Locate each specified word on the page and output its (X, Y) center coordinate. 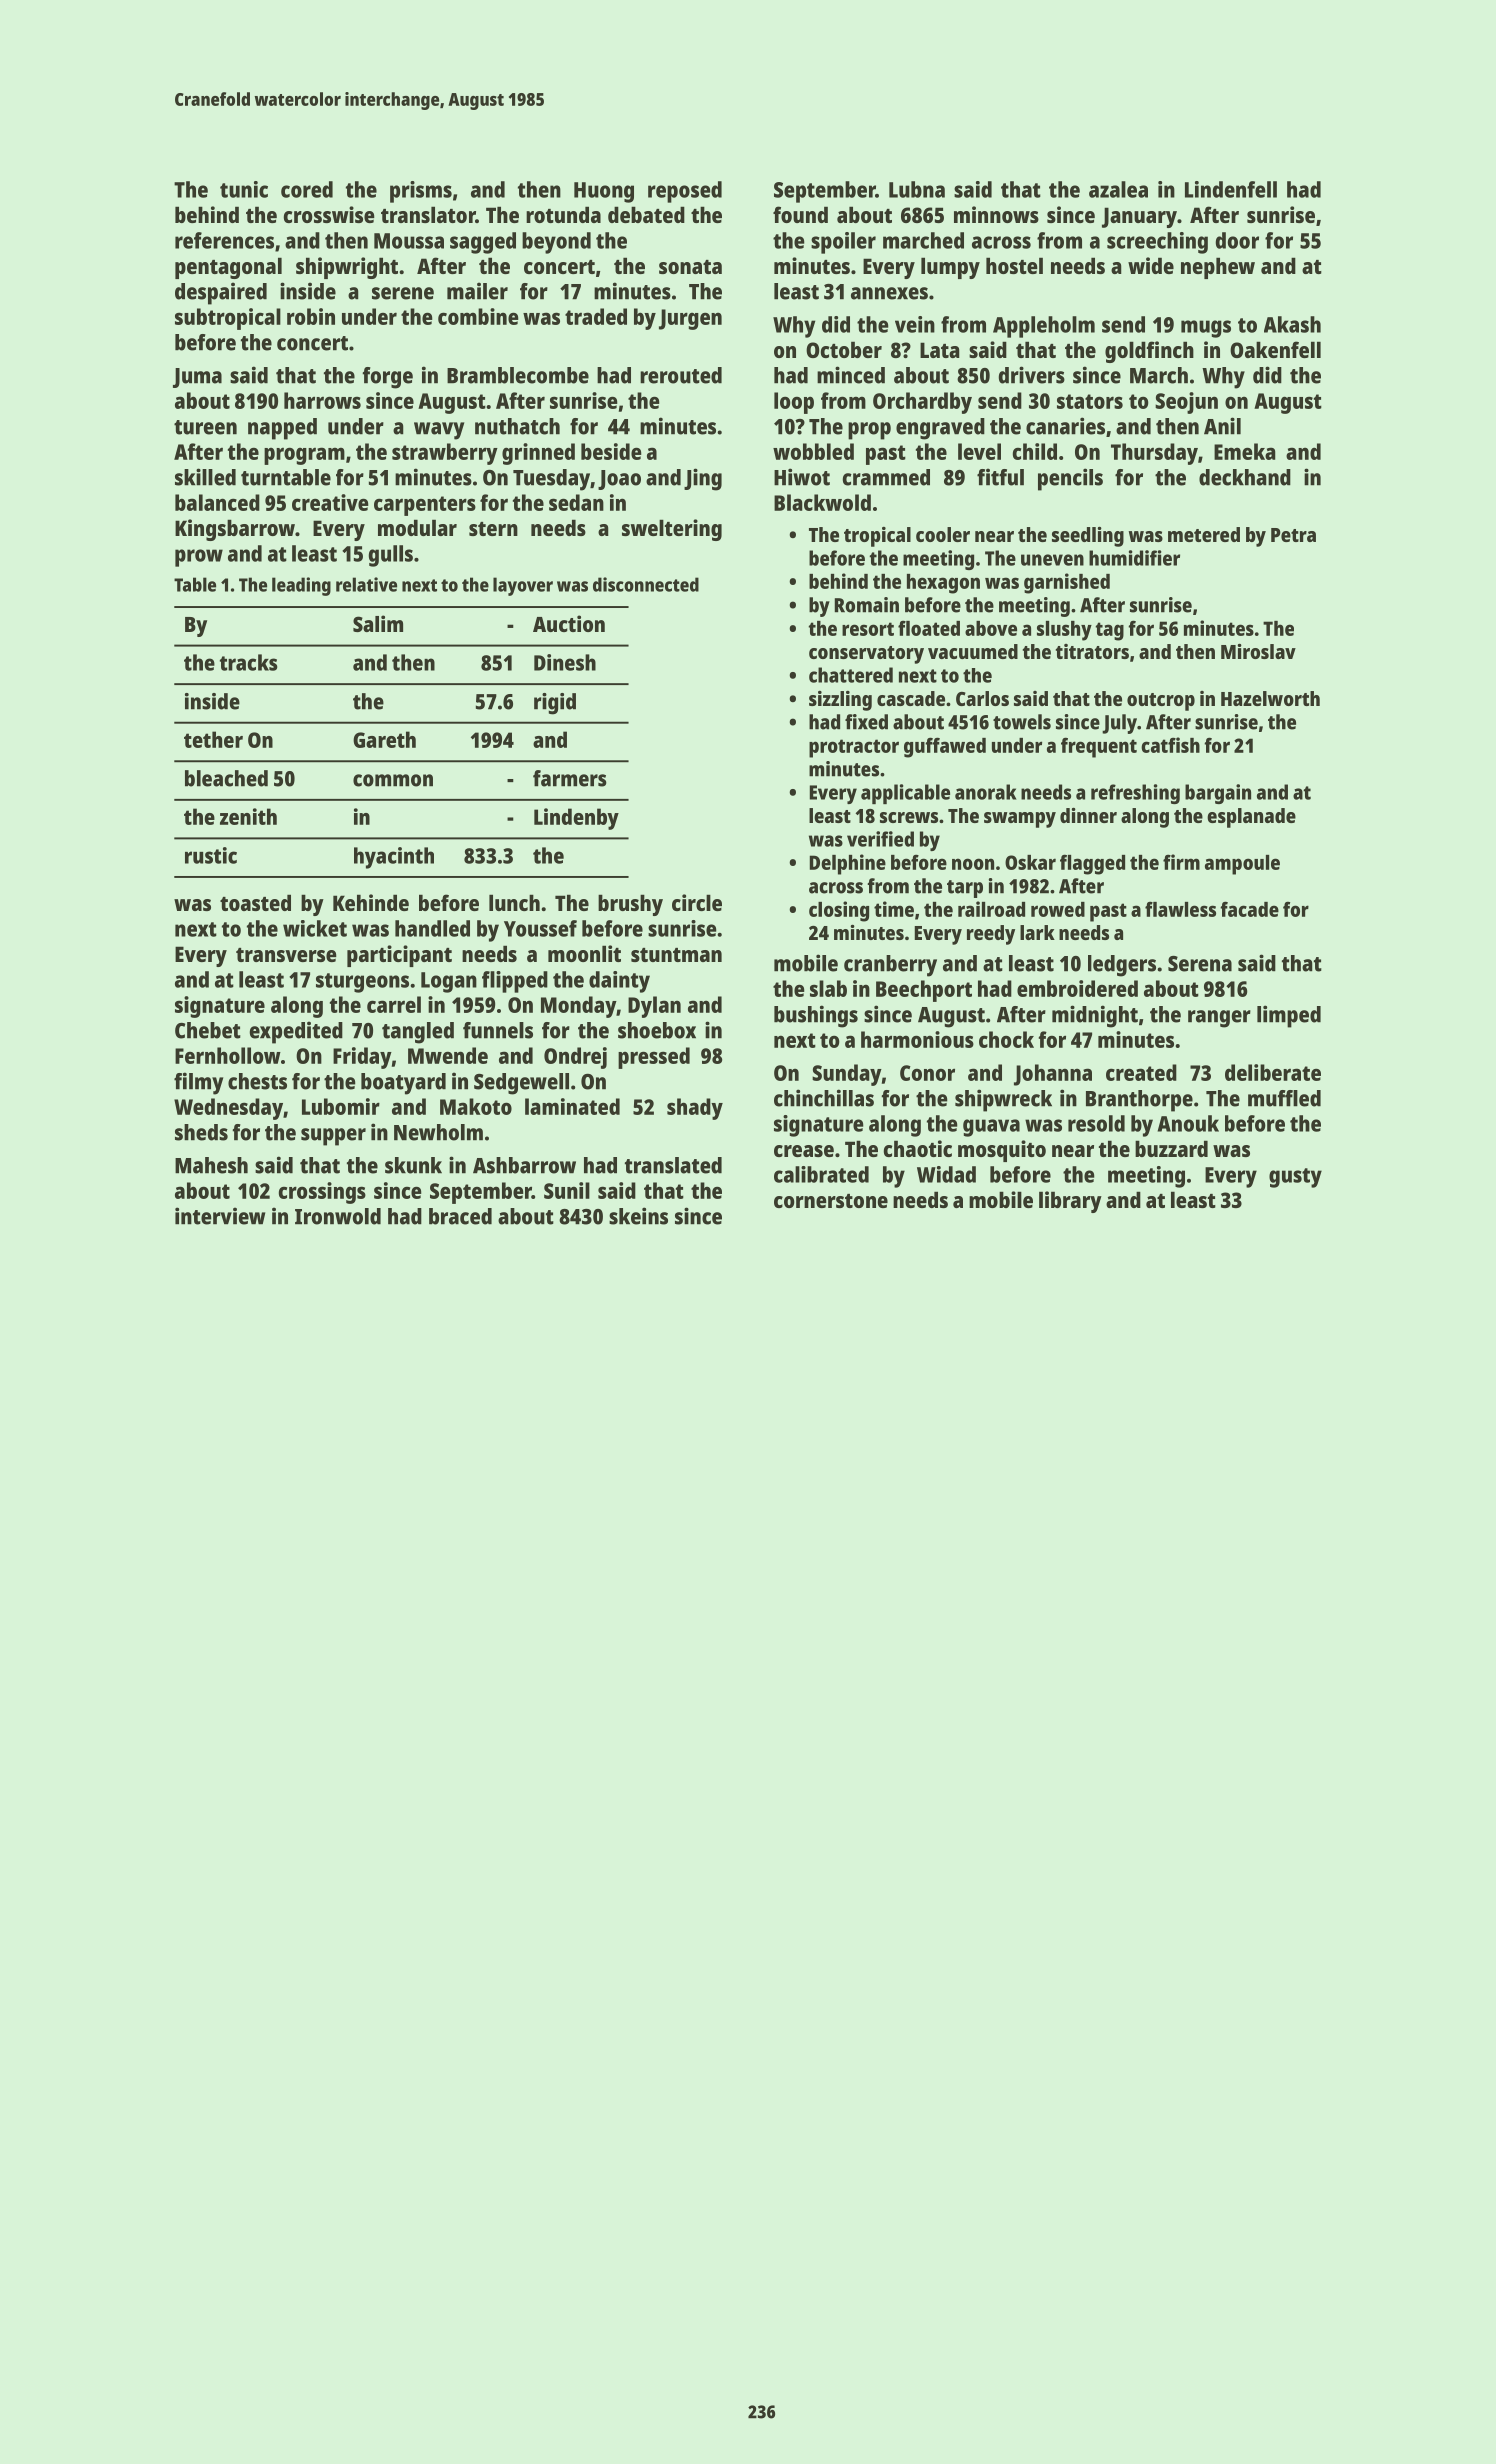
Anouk (1188, 1123)
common (393, 780)
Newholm (438, 1132)
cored (307, 189)
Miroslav (1258, 651)
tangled (418, 1033)
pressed (654, 1058)
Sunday (847, 1075)
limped (1289, 1016)
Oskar (1030, 862)
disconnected (646, 584)
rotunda (563, 214)
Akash (1292, 324)
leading (301, 586)
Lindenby (576, 819)
